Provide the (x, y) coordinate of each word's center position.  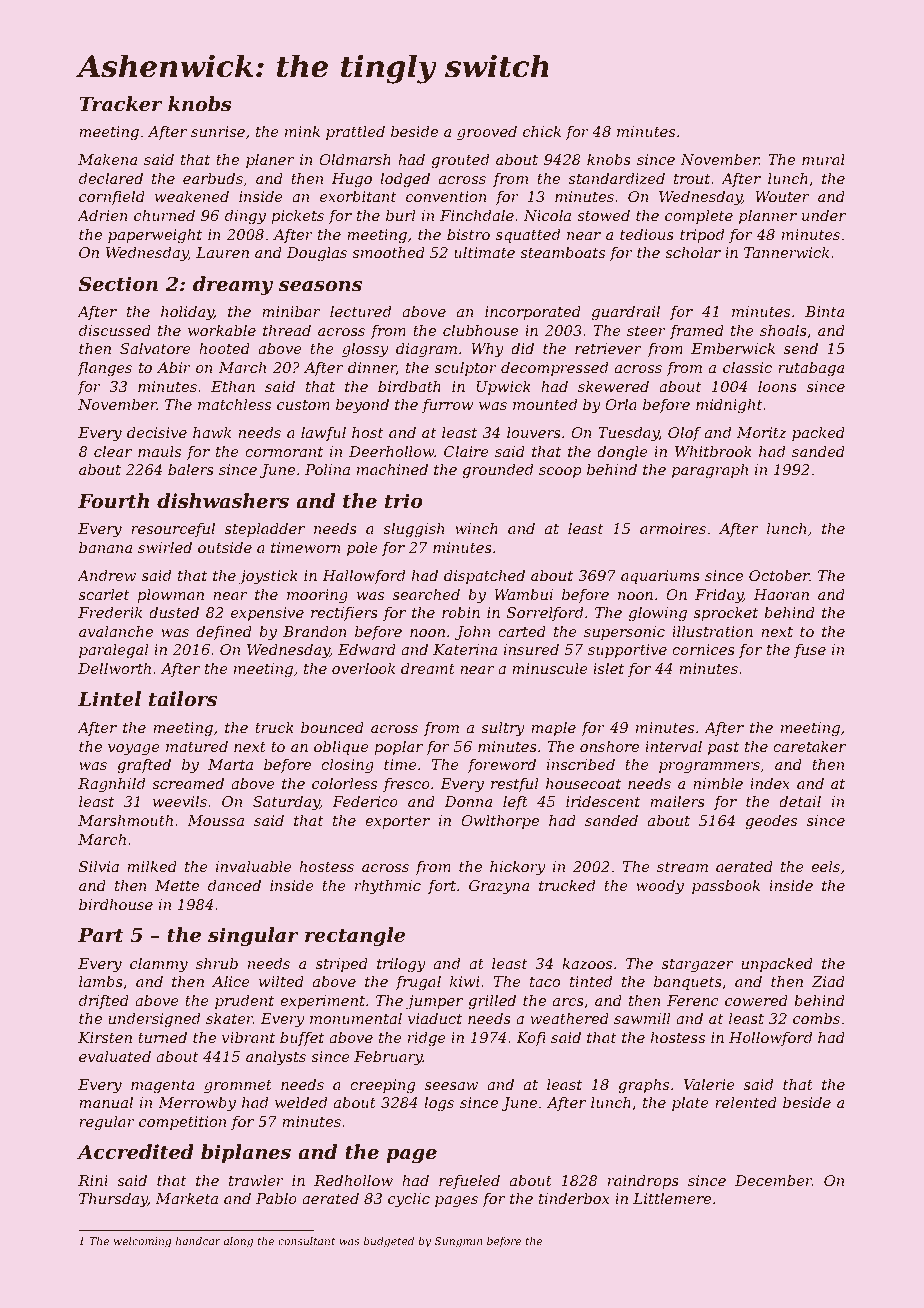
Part (101, 935)
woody (660, 887)
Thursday (113, 1200)
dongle (622, 453)
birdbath (409, 386)
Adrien (102, 215)
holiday (187, 313)
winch (476, 528)
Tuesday (628, 434)
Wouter (782, 196)
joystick (268, 577)
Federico (365, 801)
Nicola (547, 215)
